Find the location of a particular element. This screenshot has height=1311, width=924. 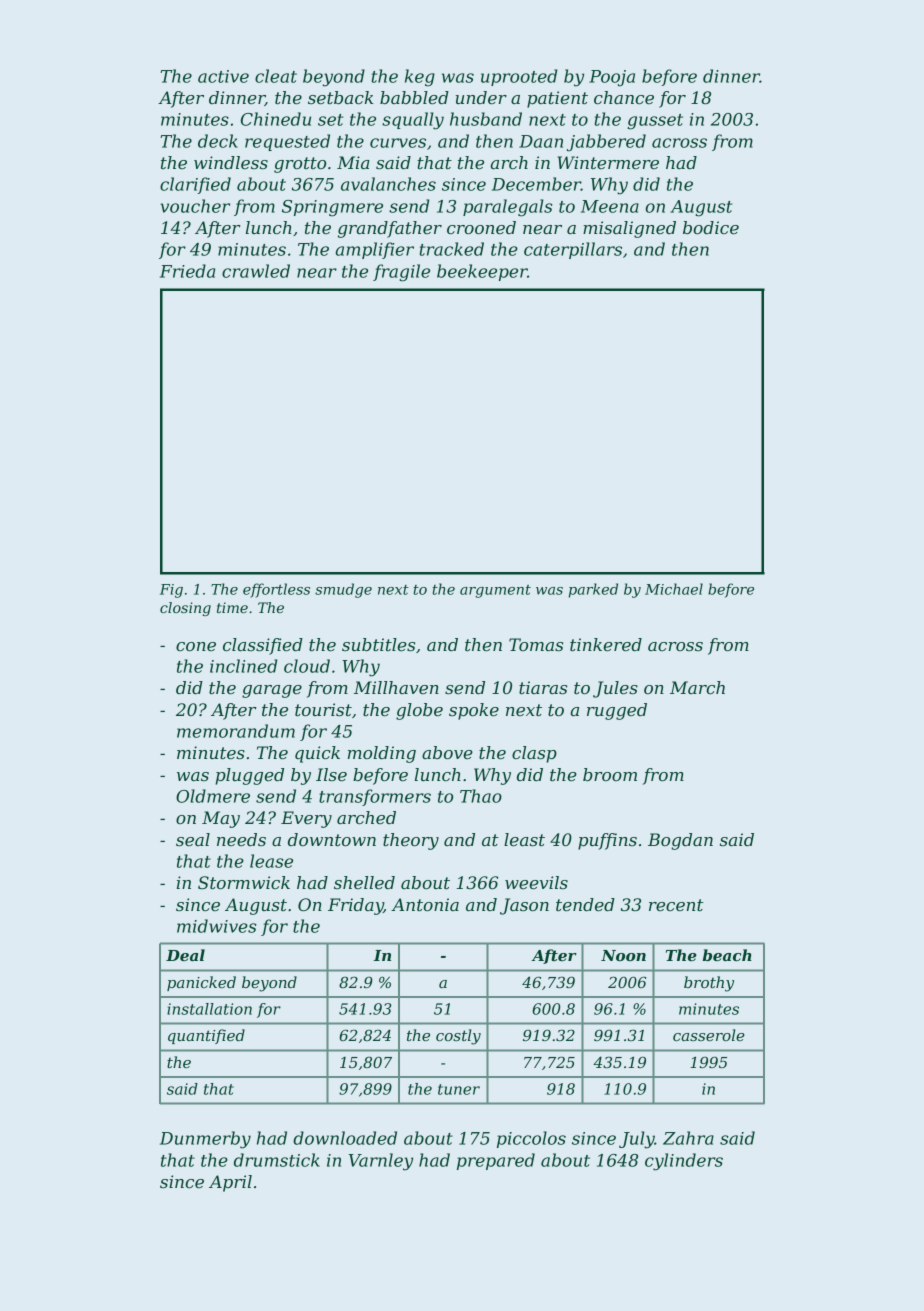

midwives is located at coordinates (217, 926).
